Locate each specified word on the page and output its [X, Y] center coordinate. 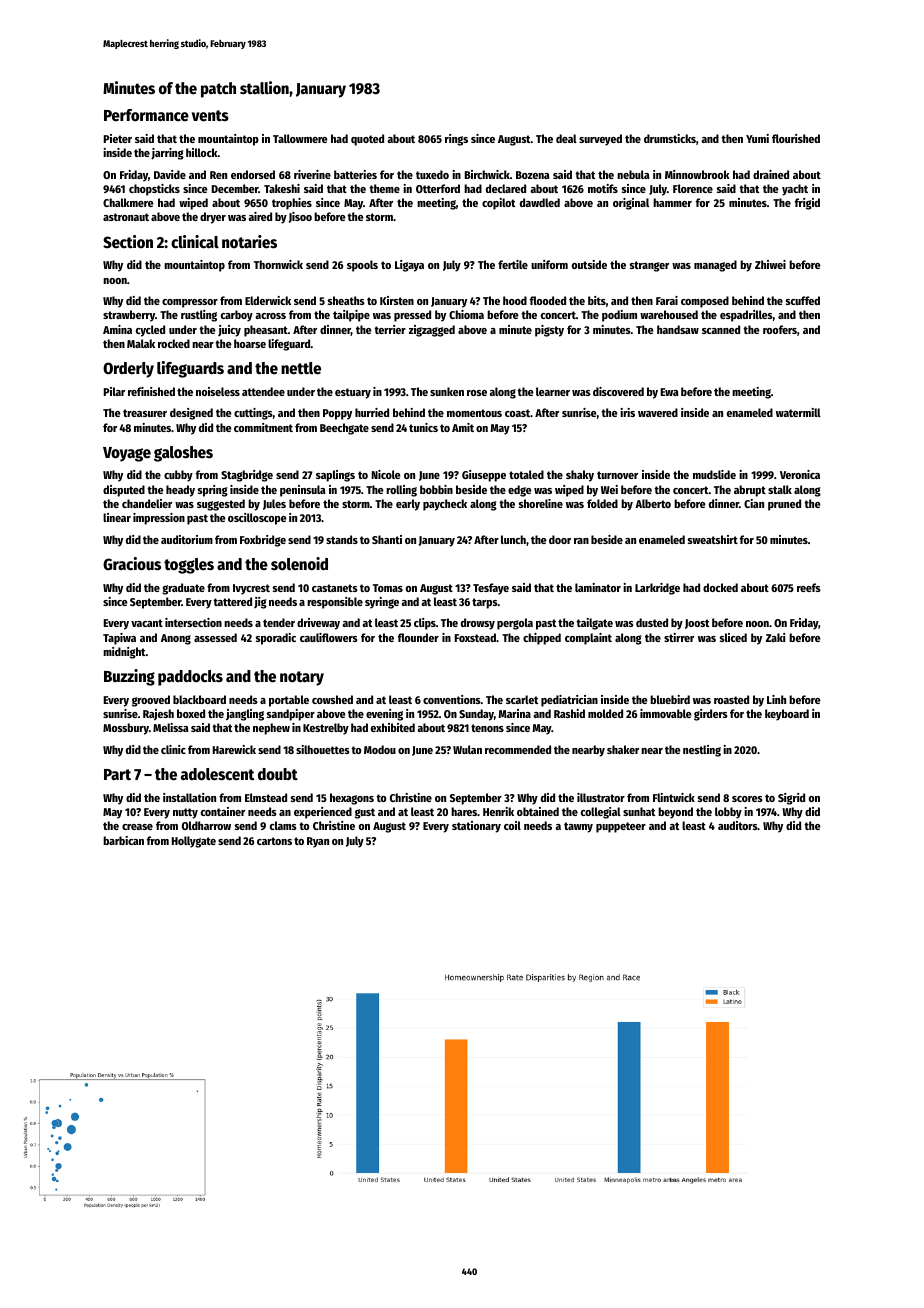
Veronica [800, 474]
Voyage [127, 454]
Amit [463, 427]
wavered [658, 412]
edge [520, 491]
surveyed [600, 140]
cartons [274, 841]
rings [456, 140]
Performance [146, 115]
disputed [124, 491]
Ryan [318, 842]
